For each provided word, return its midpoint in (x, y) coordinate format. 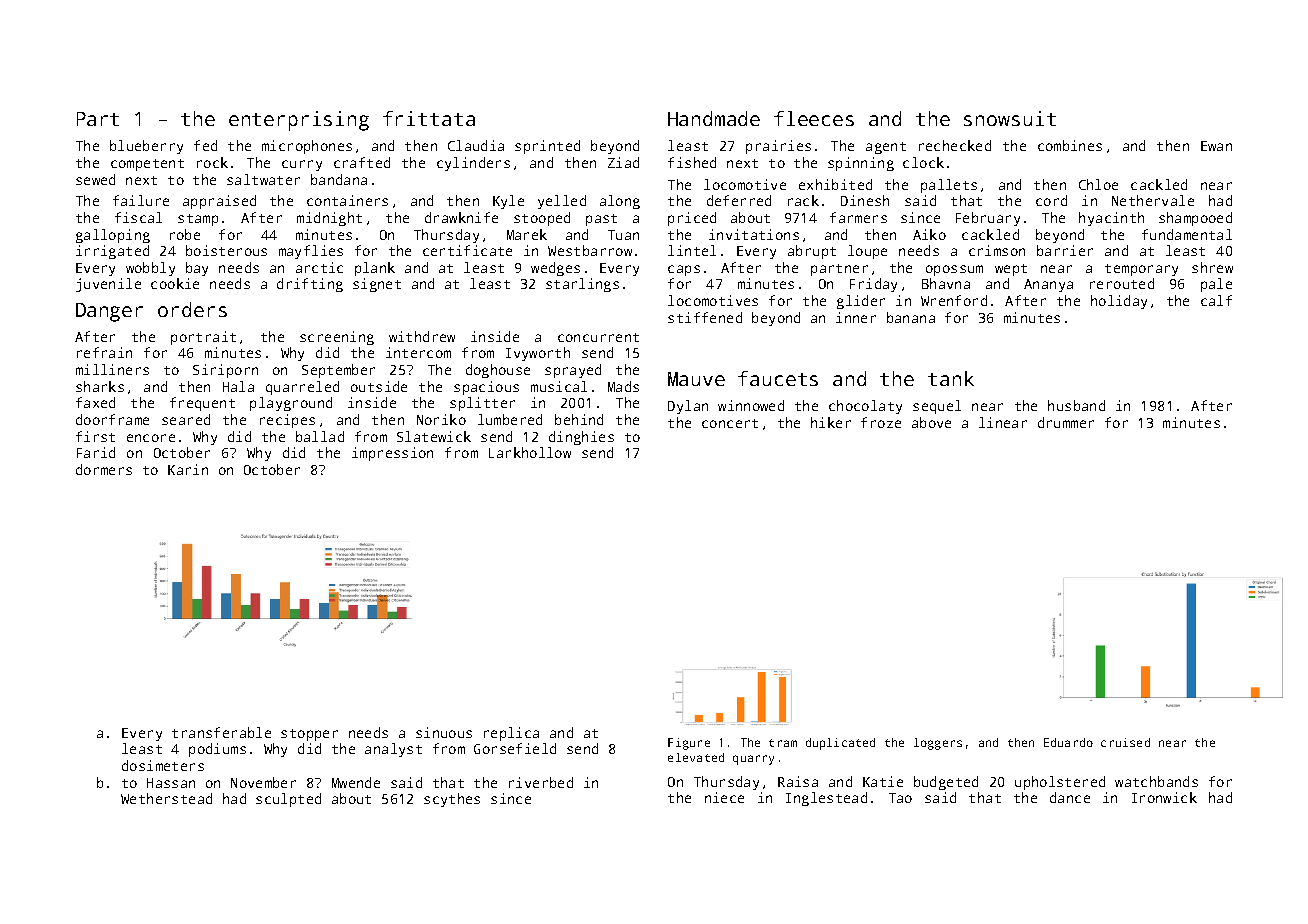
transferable (221, 732)
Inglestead (826, 799)
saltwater (263, 179)
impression (392, 454)
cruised (1125, 742)
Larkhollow (530, 452)
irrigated (112, 252)
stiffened (705, 317)
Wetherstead (166, 798)
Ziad (623, 162)
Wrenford (954, 300)
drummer (1066, 422)
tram (783, 743)
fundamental (1187, 234)
